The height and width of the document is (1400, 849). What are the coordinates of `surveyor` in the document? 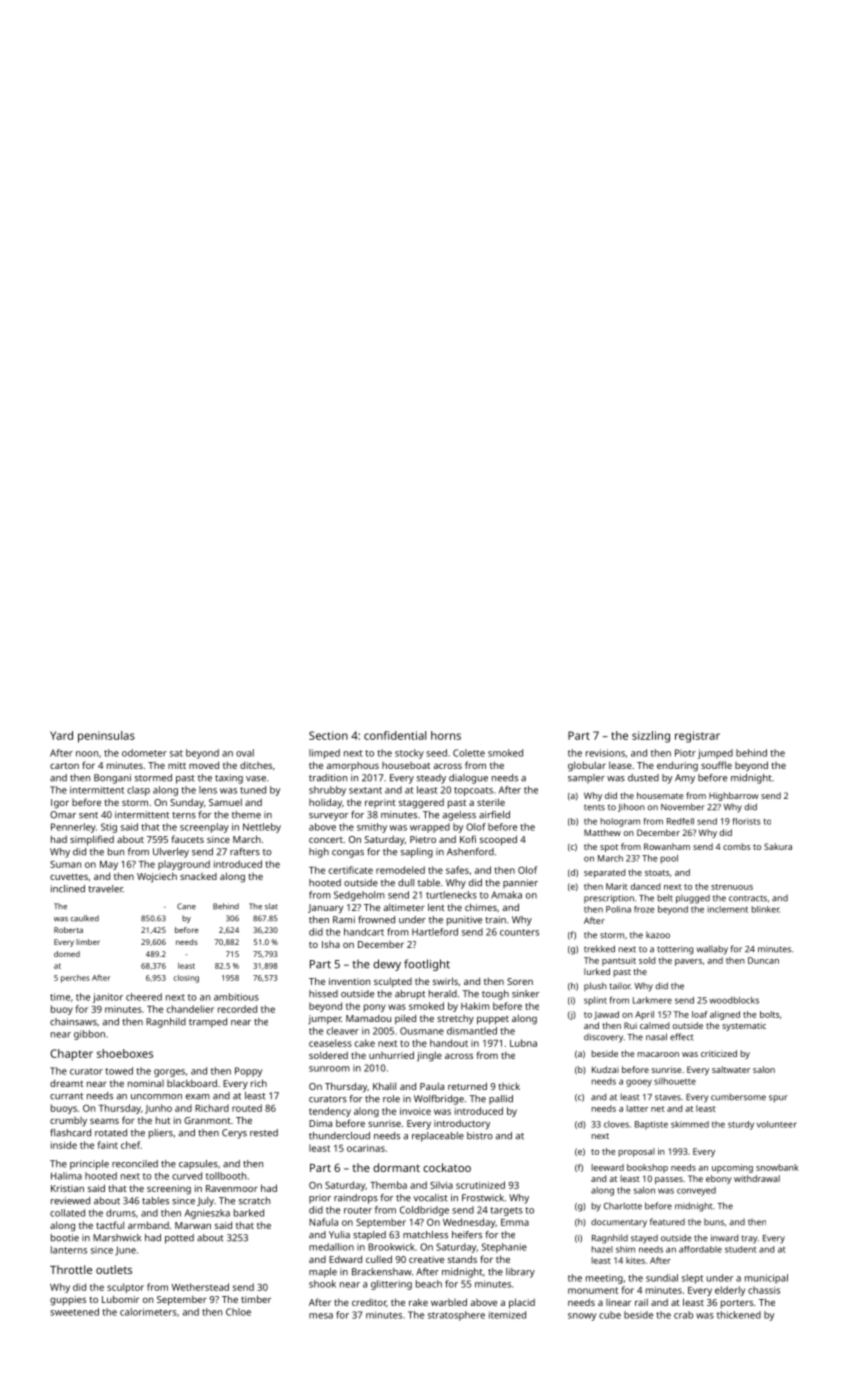 It's located at (328, 817).
